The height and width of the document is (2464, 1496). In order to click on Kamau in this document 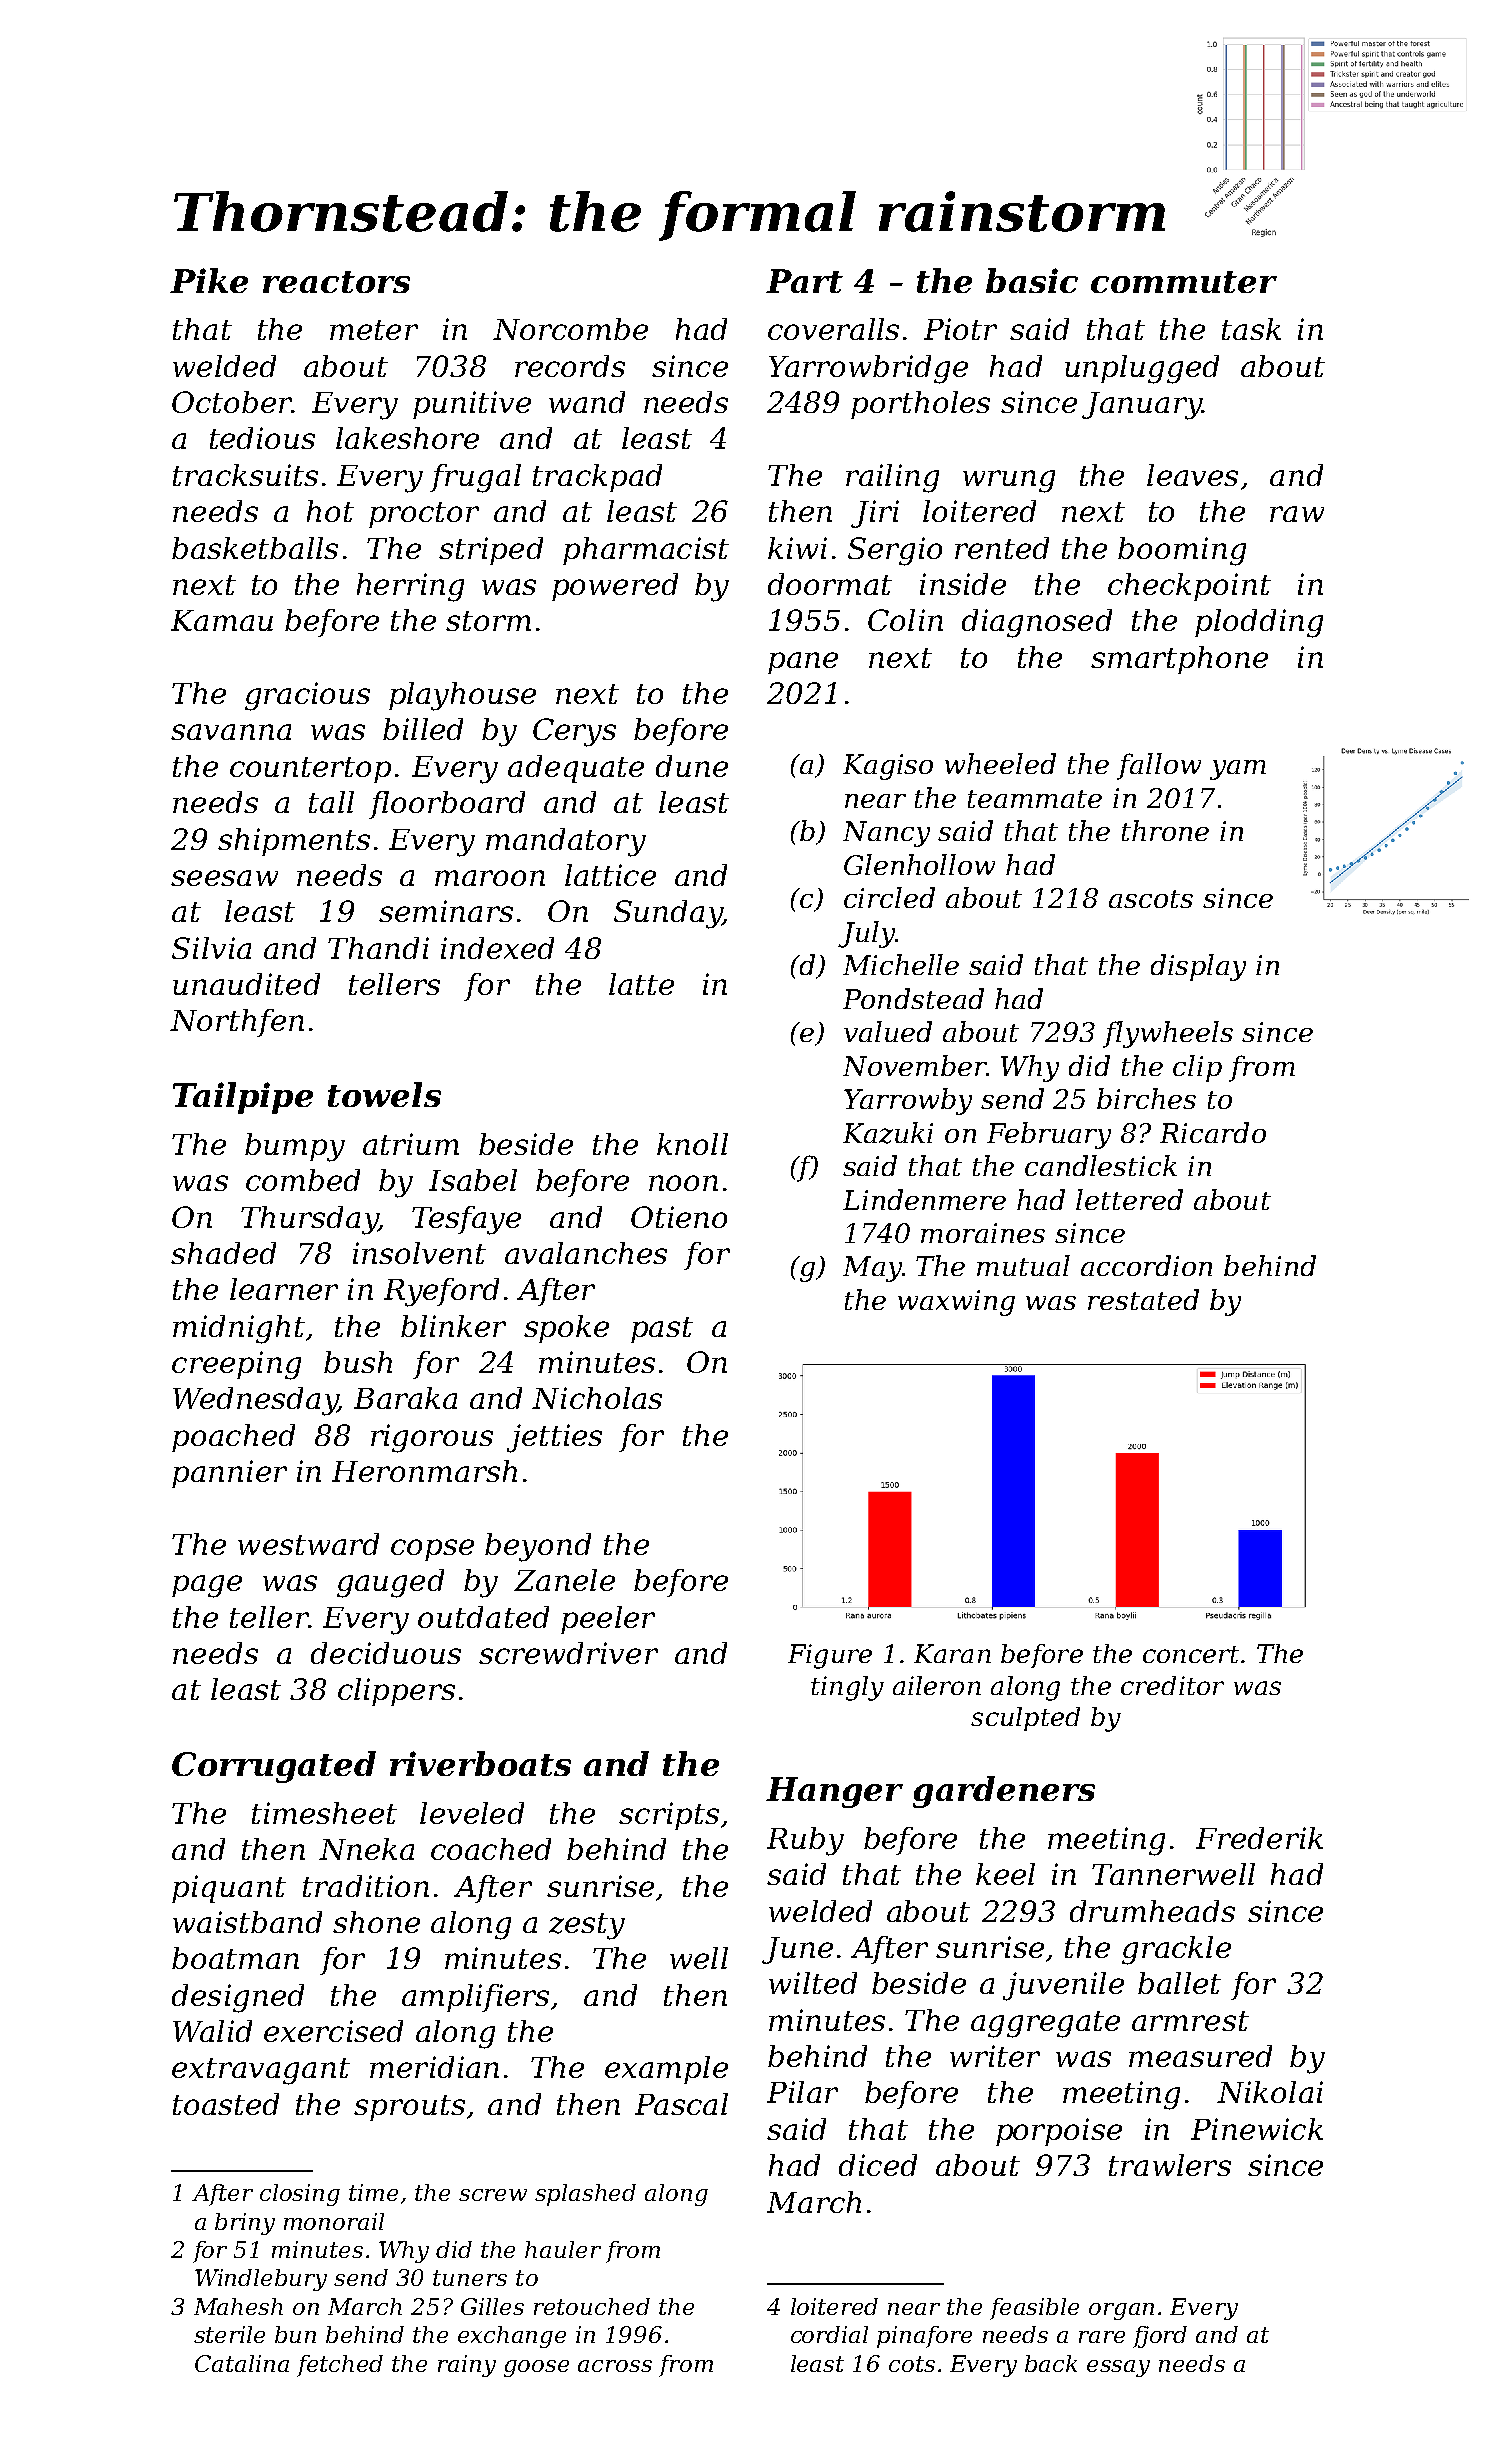, I will do `click(222, 620)`.
